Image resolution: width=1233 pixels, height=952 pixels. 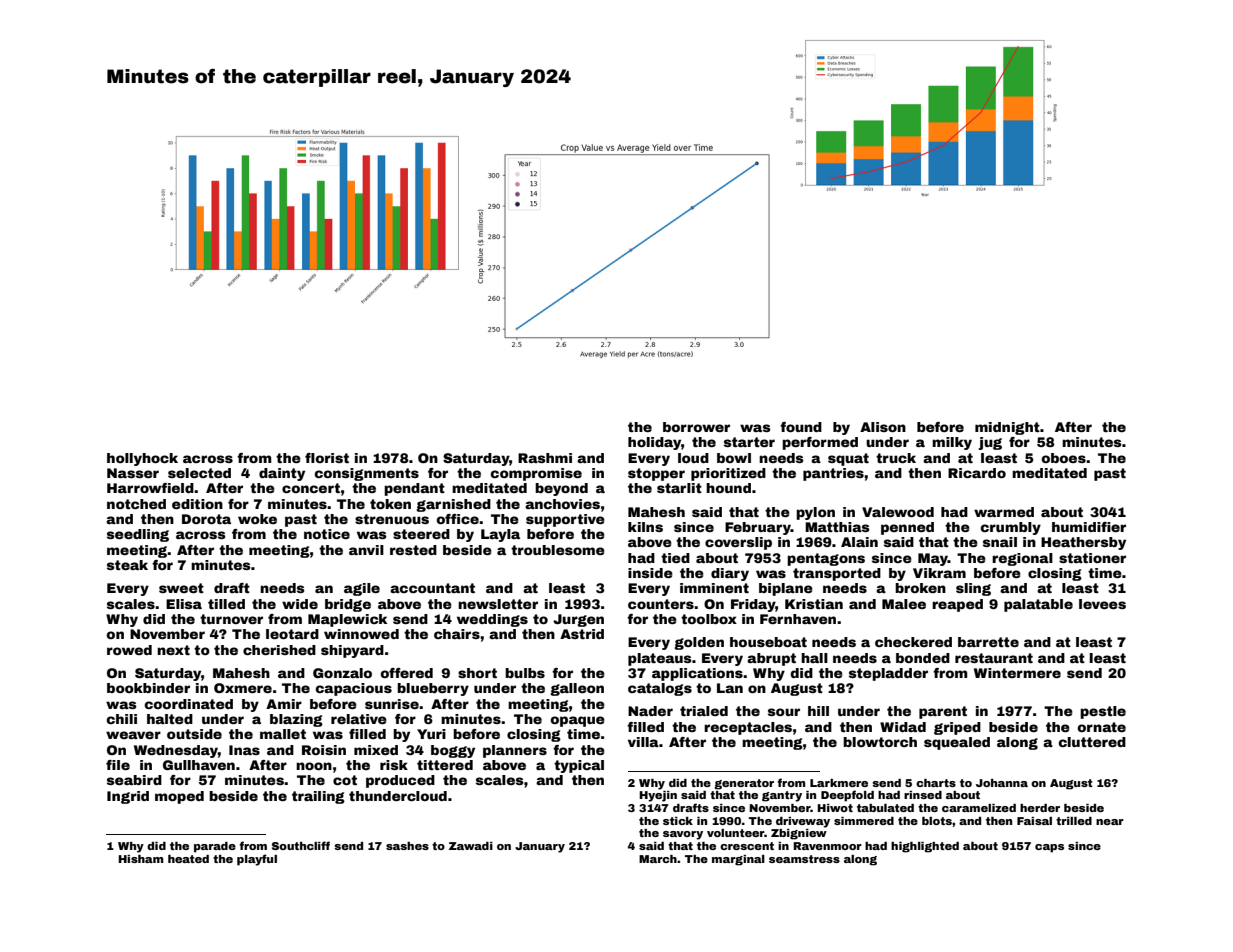 What do you see at coordinates (696, 427) in the screenshot?
I see `borrower` at bounding box center [696, 427].
